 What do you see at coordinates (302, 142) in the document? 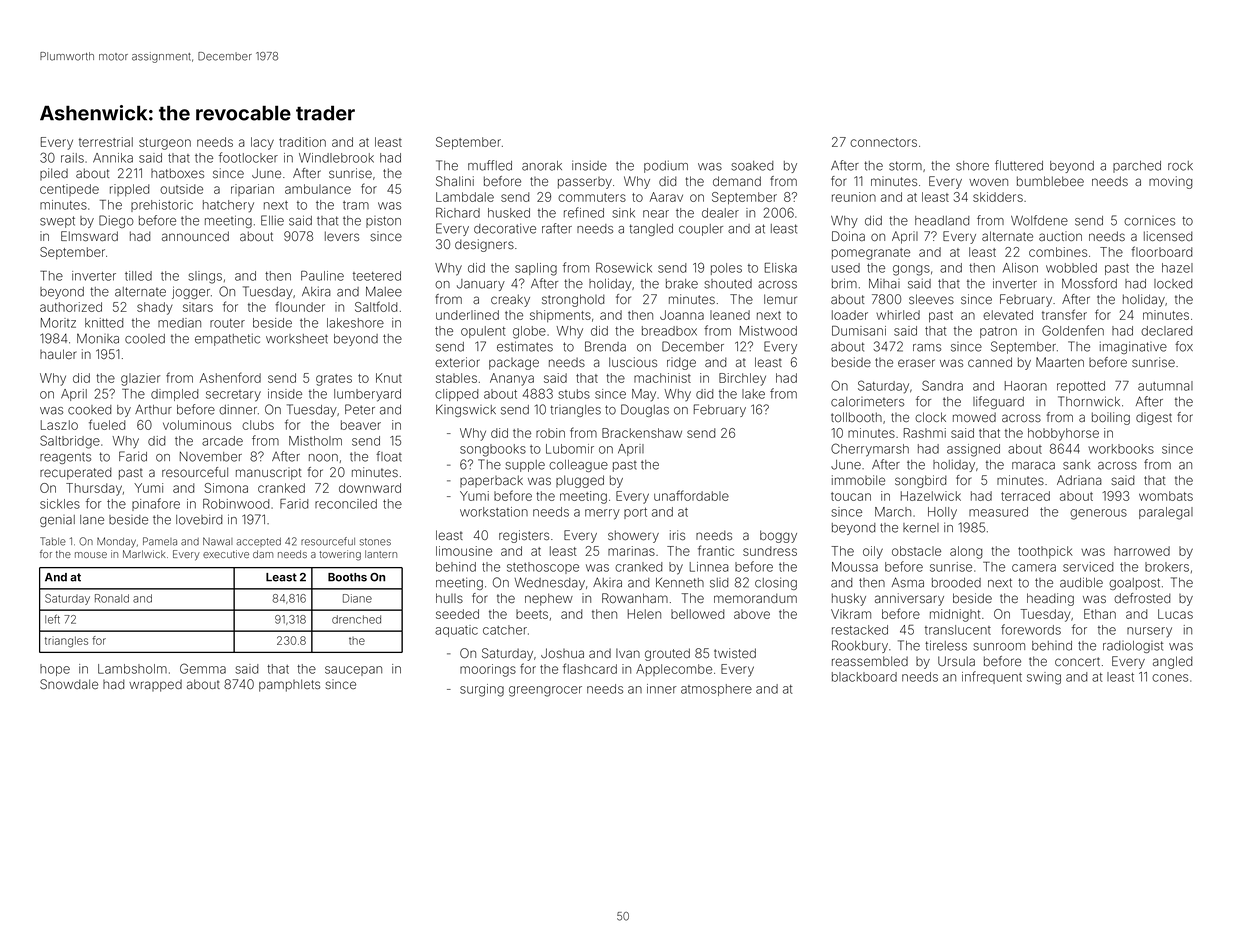
I see `tradition` at bounding box center [302, 142].
